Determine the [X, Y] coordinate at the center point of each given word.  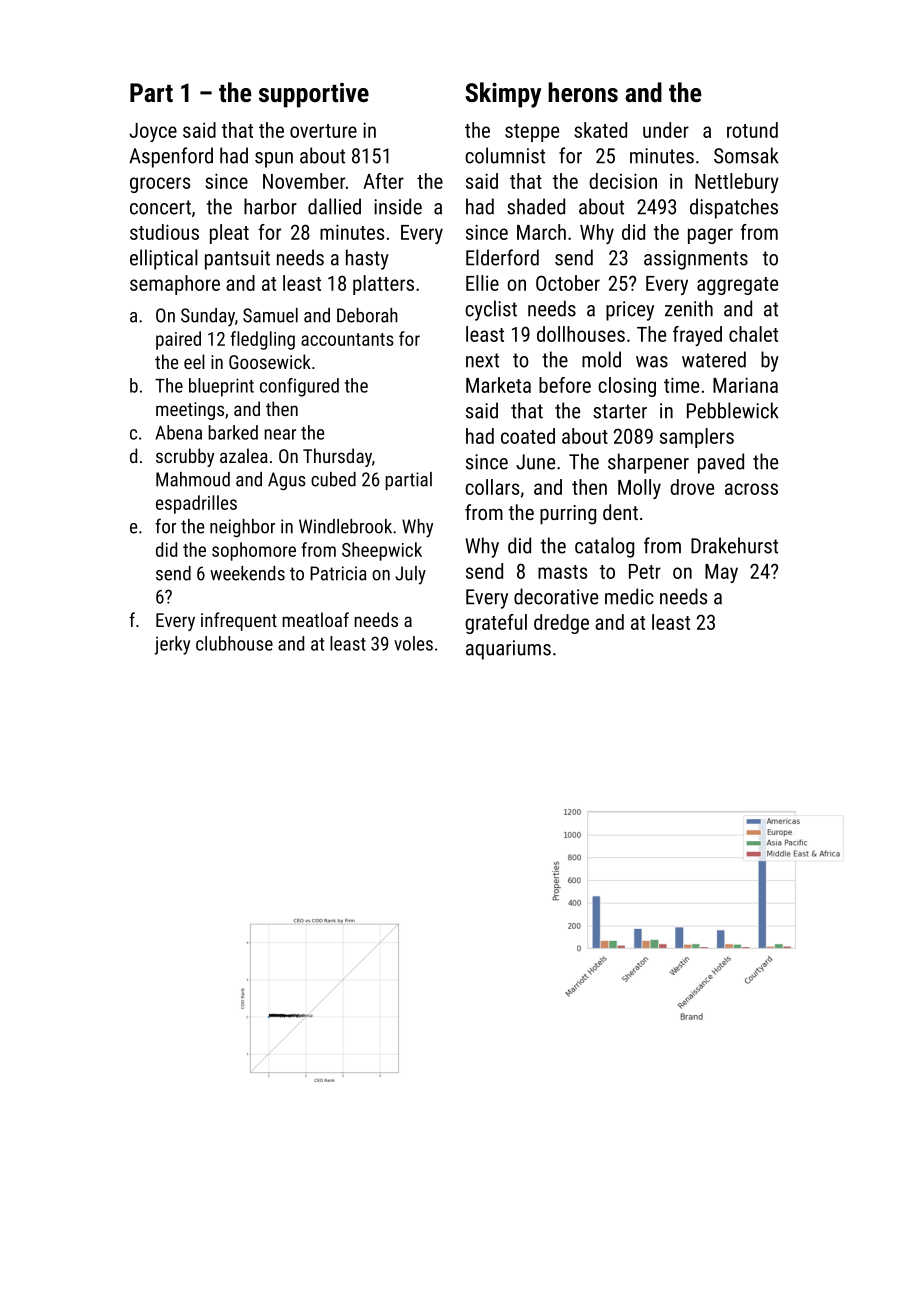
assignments [696, 260]
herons [583, 92]
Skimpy [503, 95]
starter [620, 411]
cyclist [491, 310]
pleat [229, 234]
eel [194, 361]
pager [710, 236]
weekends [247, 573]
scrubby [185, 457]
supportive [314, 95]
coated [528, 436]
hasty [367, 259]
